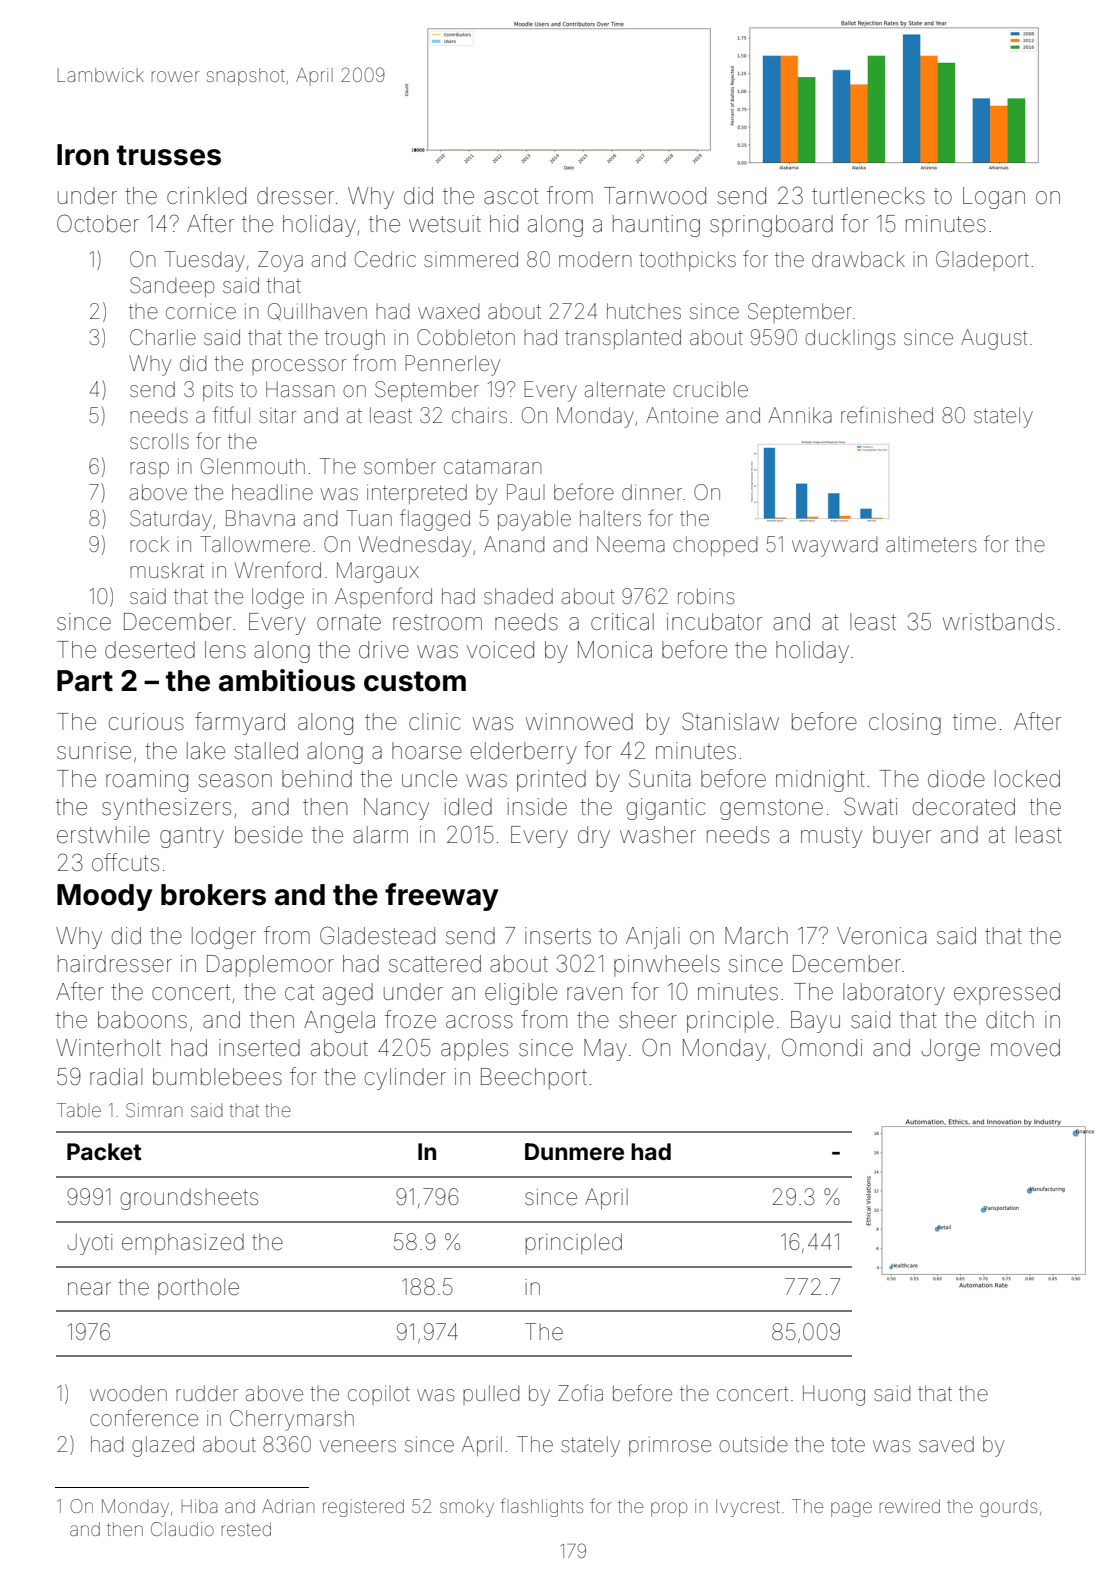 The image size is (1118, 1581). What do you see at coordinates (1025, 1048) in the page?
I see `moved` at bounding box center [1025, 1048].
